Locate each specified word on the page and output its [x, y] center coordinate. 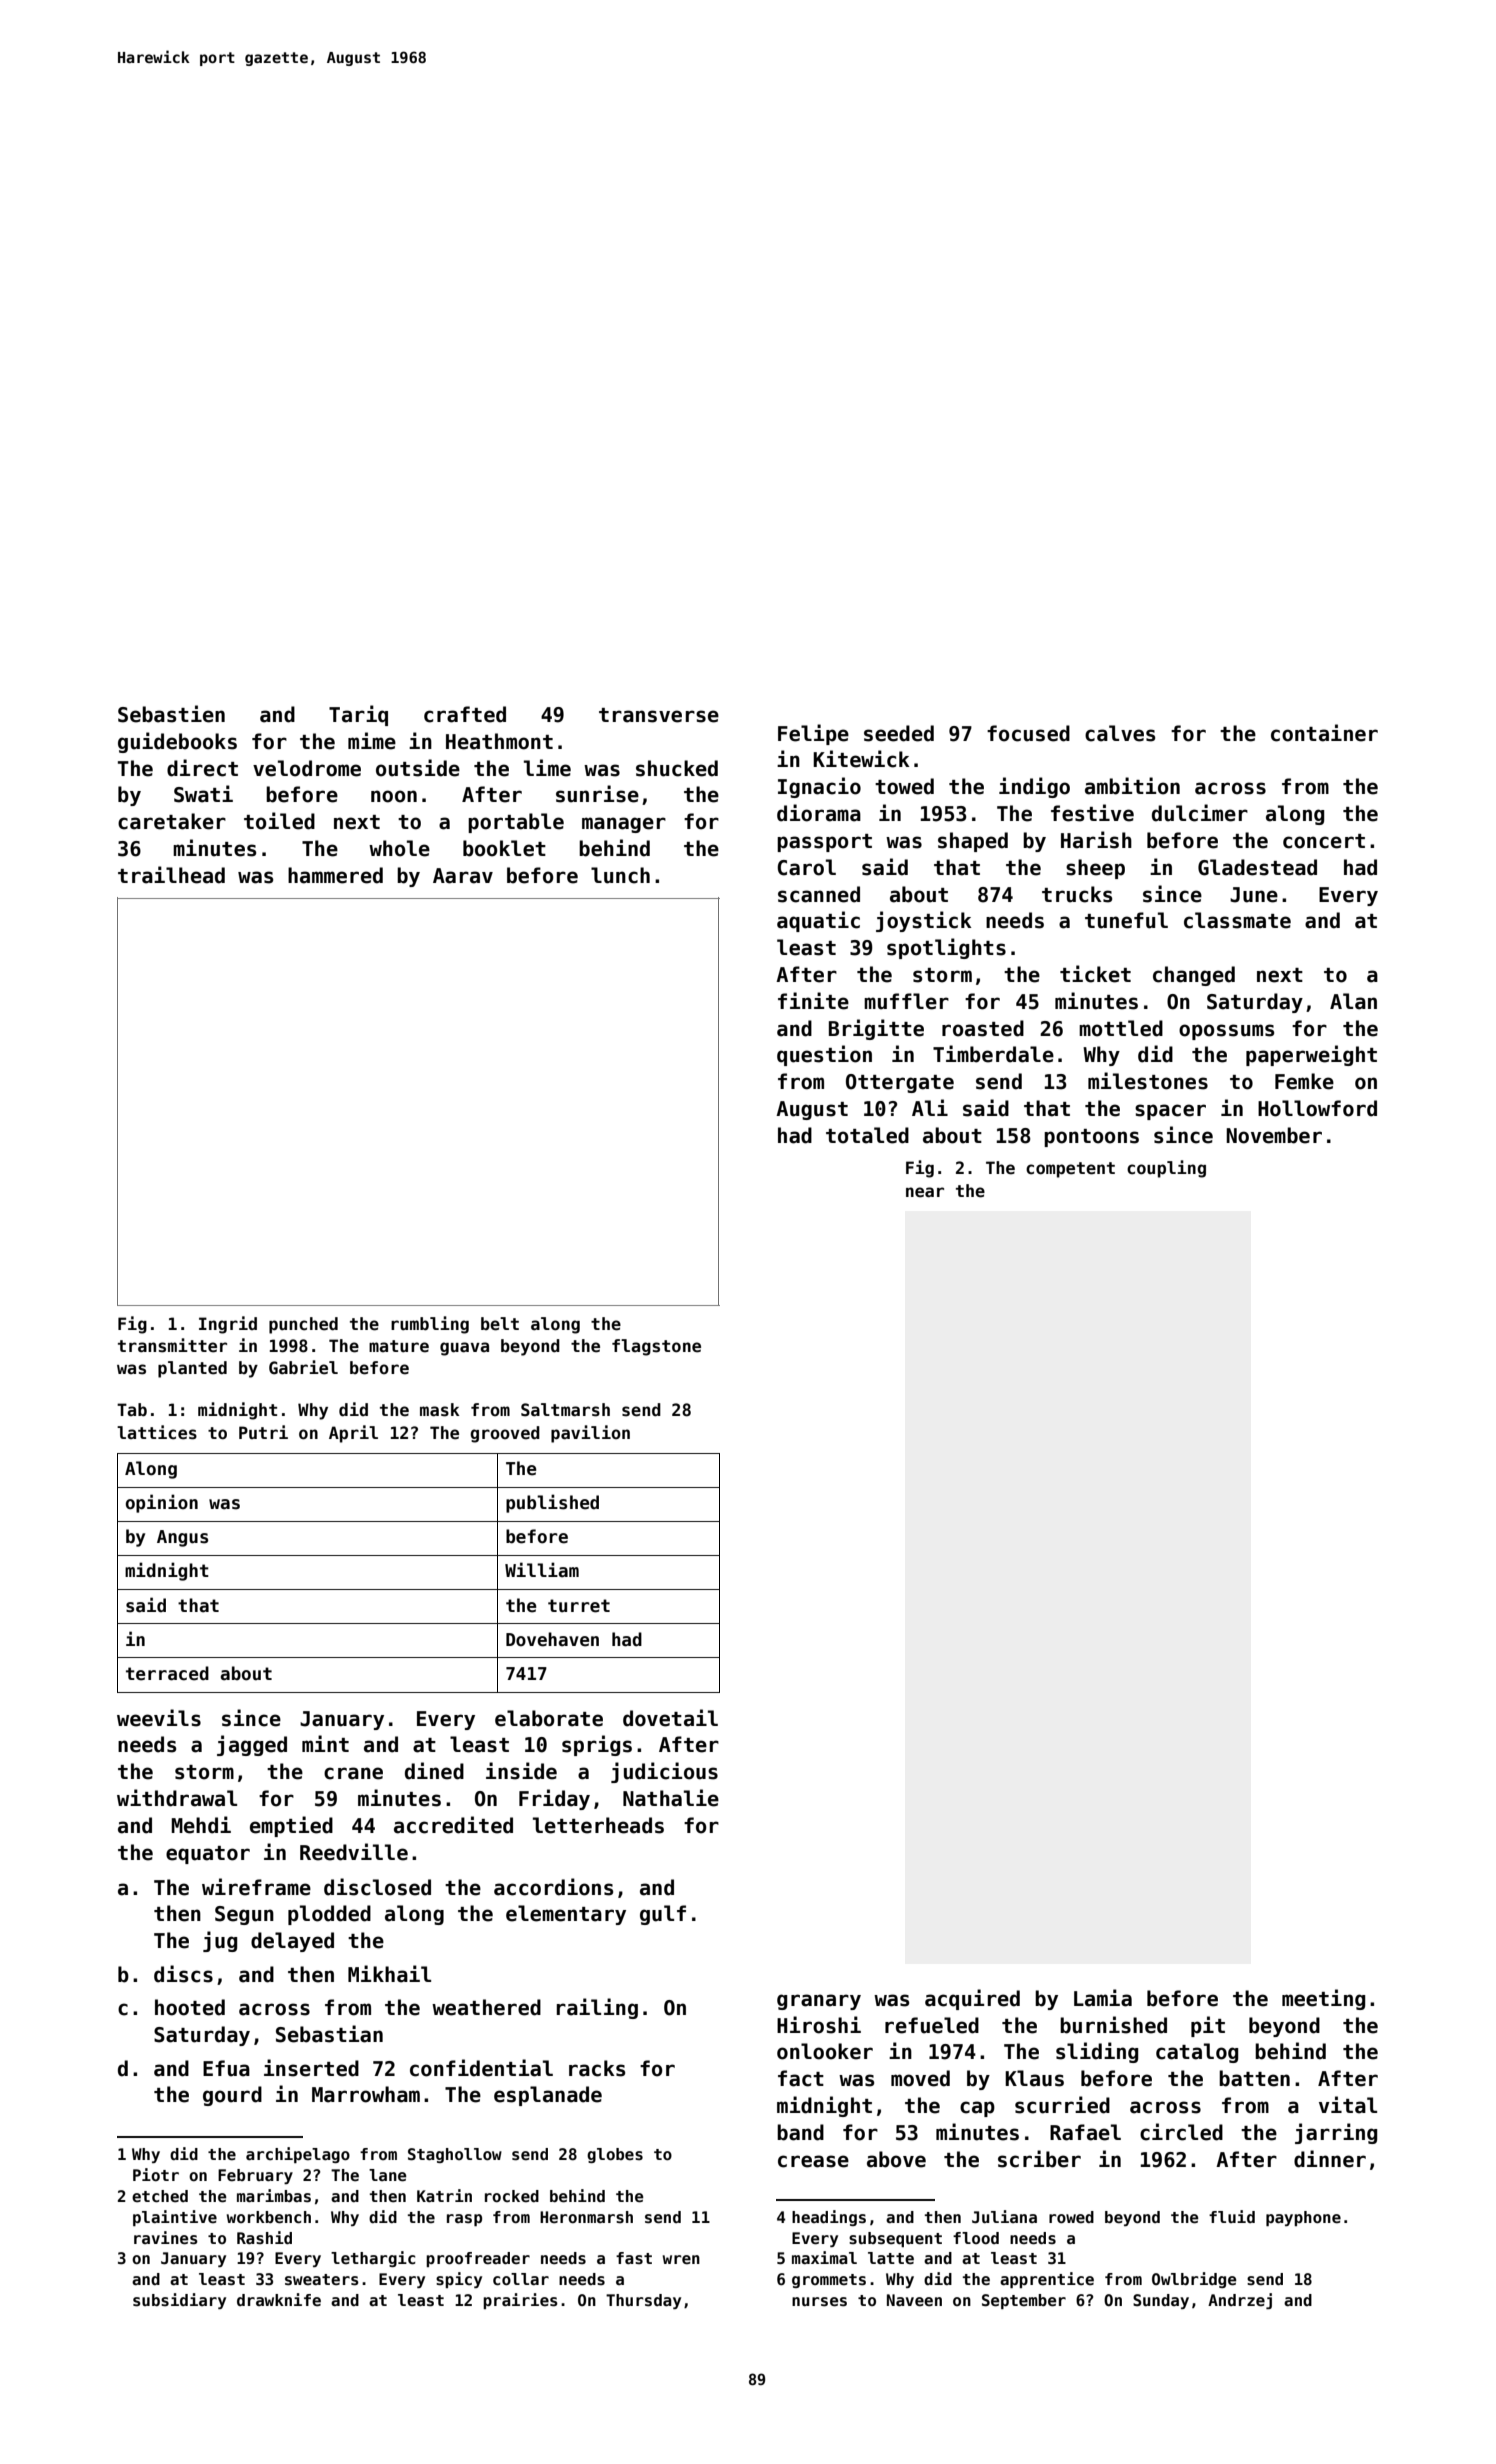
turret [579, 1606]
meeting [1323, 1999]
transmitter [172, 1345]
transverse [659, 715]
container [1324, 733]
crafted [465, 714]
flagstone [656, 1347]
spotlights [946, 948]
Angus [182, 1538]
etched [160, 2196]
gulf [663, 1915]
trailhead [171, 875]
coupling [1166, 1169]
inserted [311, 2068]
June [1254, 895]
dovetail [670, 1718]
